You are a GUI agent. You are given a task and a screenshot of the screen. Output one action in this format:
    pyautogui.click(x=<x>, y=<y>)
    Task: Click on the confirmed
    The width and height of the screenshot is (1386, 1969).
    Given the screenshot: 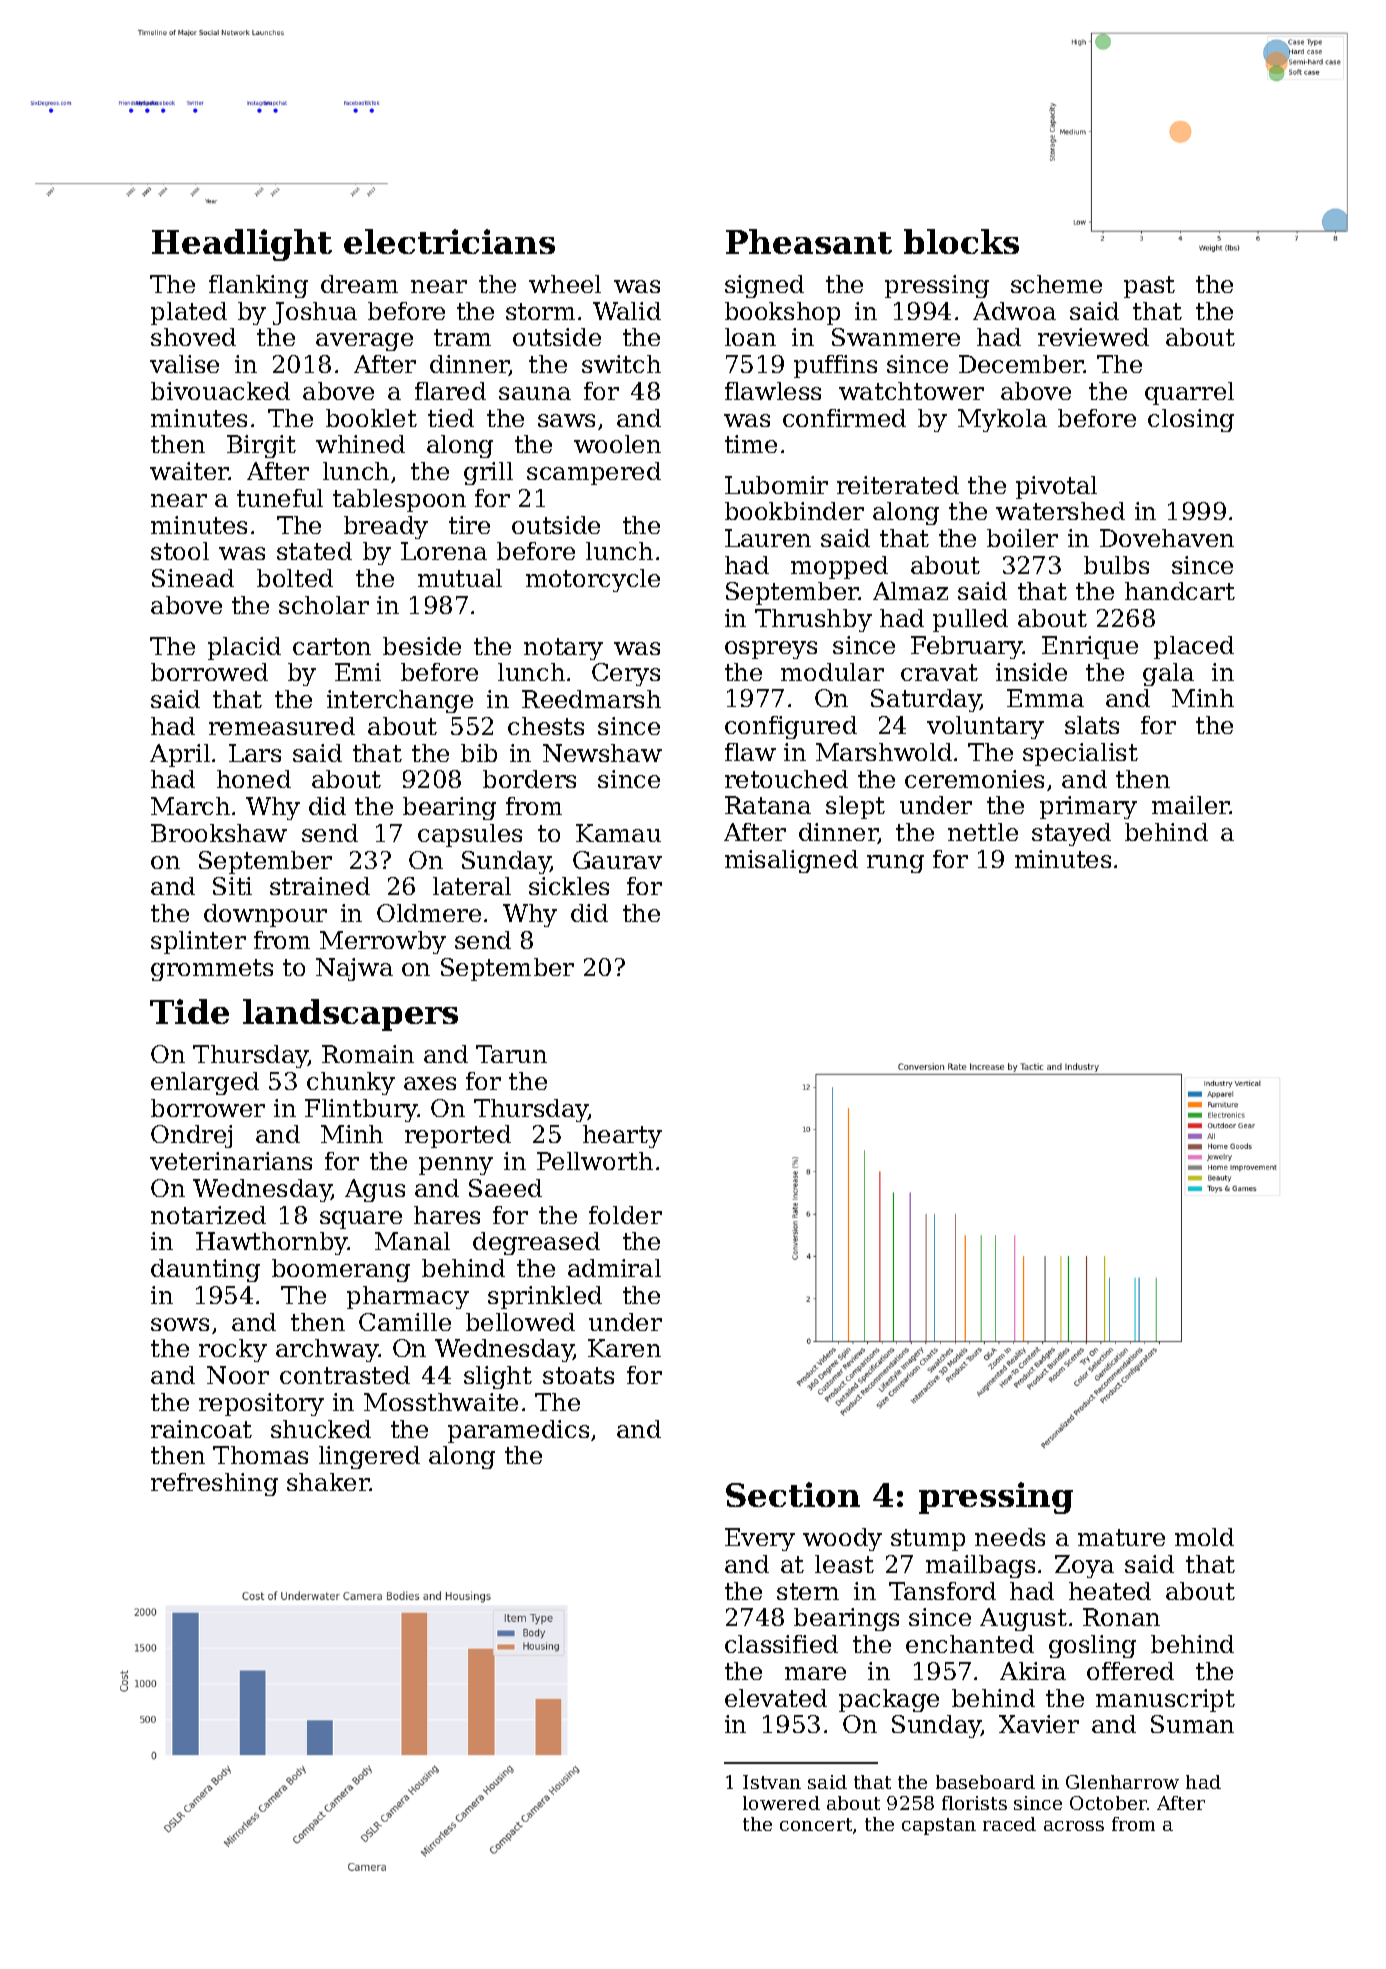 What is the action you would take?
    pyautogui.click(x=844, y=418)
